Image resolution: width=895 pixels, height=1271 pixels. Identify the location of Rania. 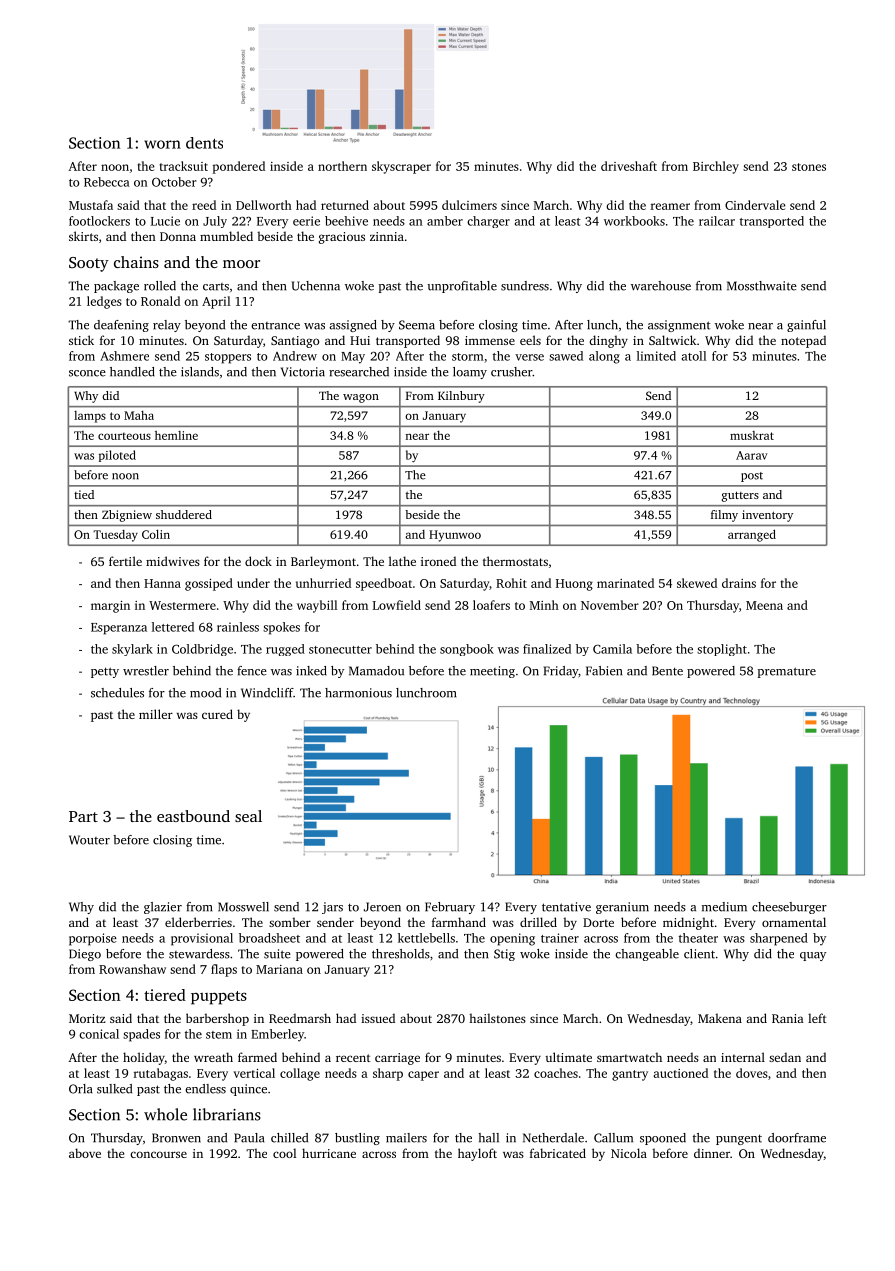
(788, 1018).
